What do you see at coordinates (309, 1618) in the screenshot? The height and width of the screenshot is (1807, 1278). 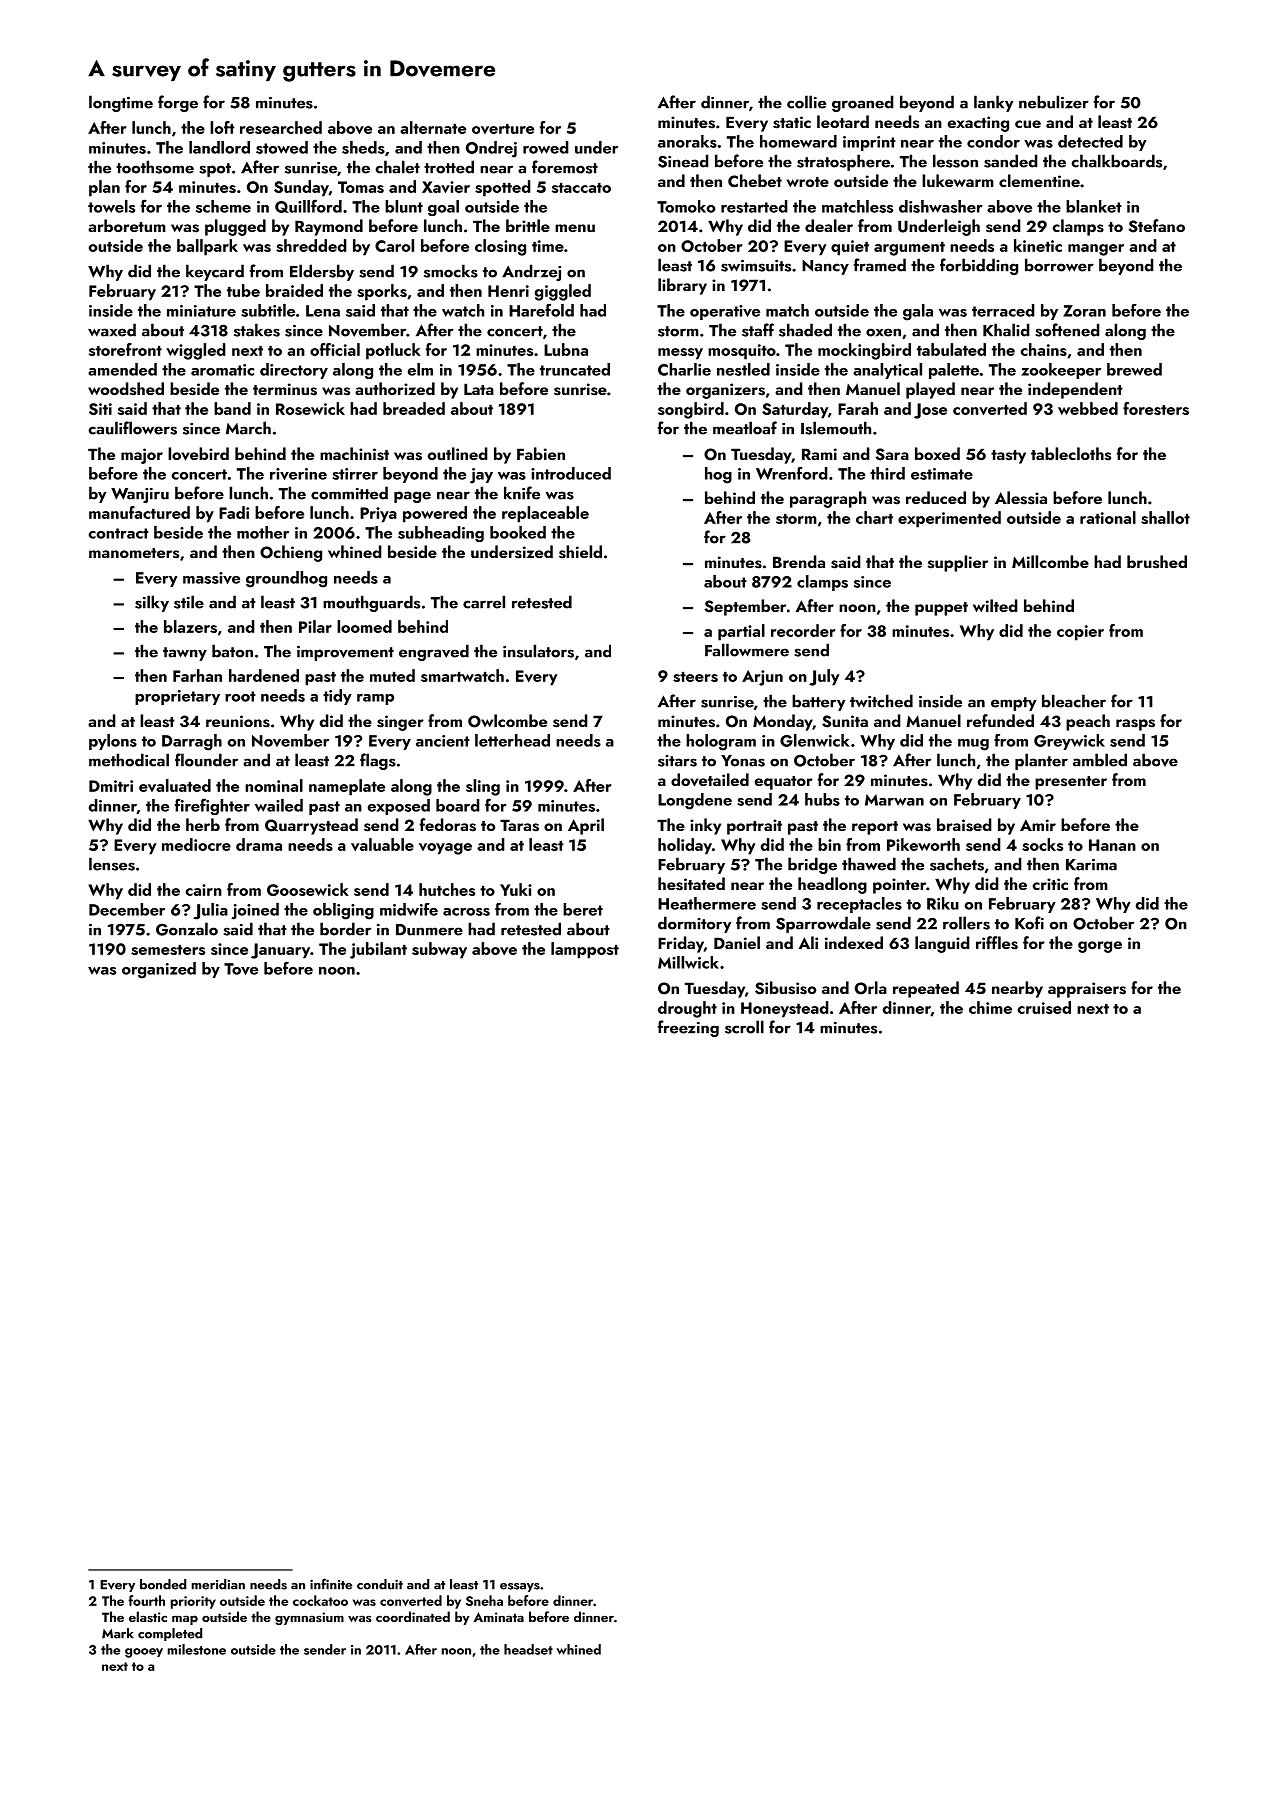 I see `gymnasium` at bounding box center [309, 1618].
